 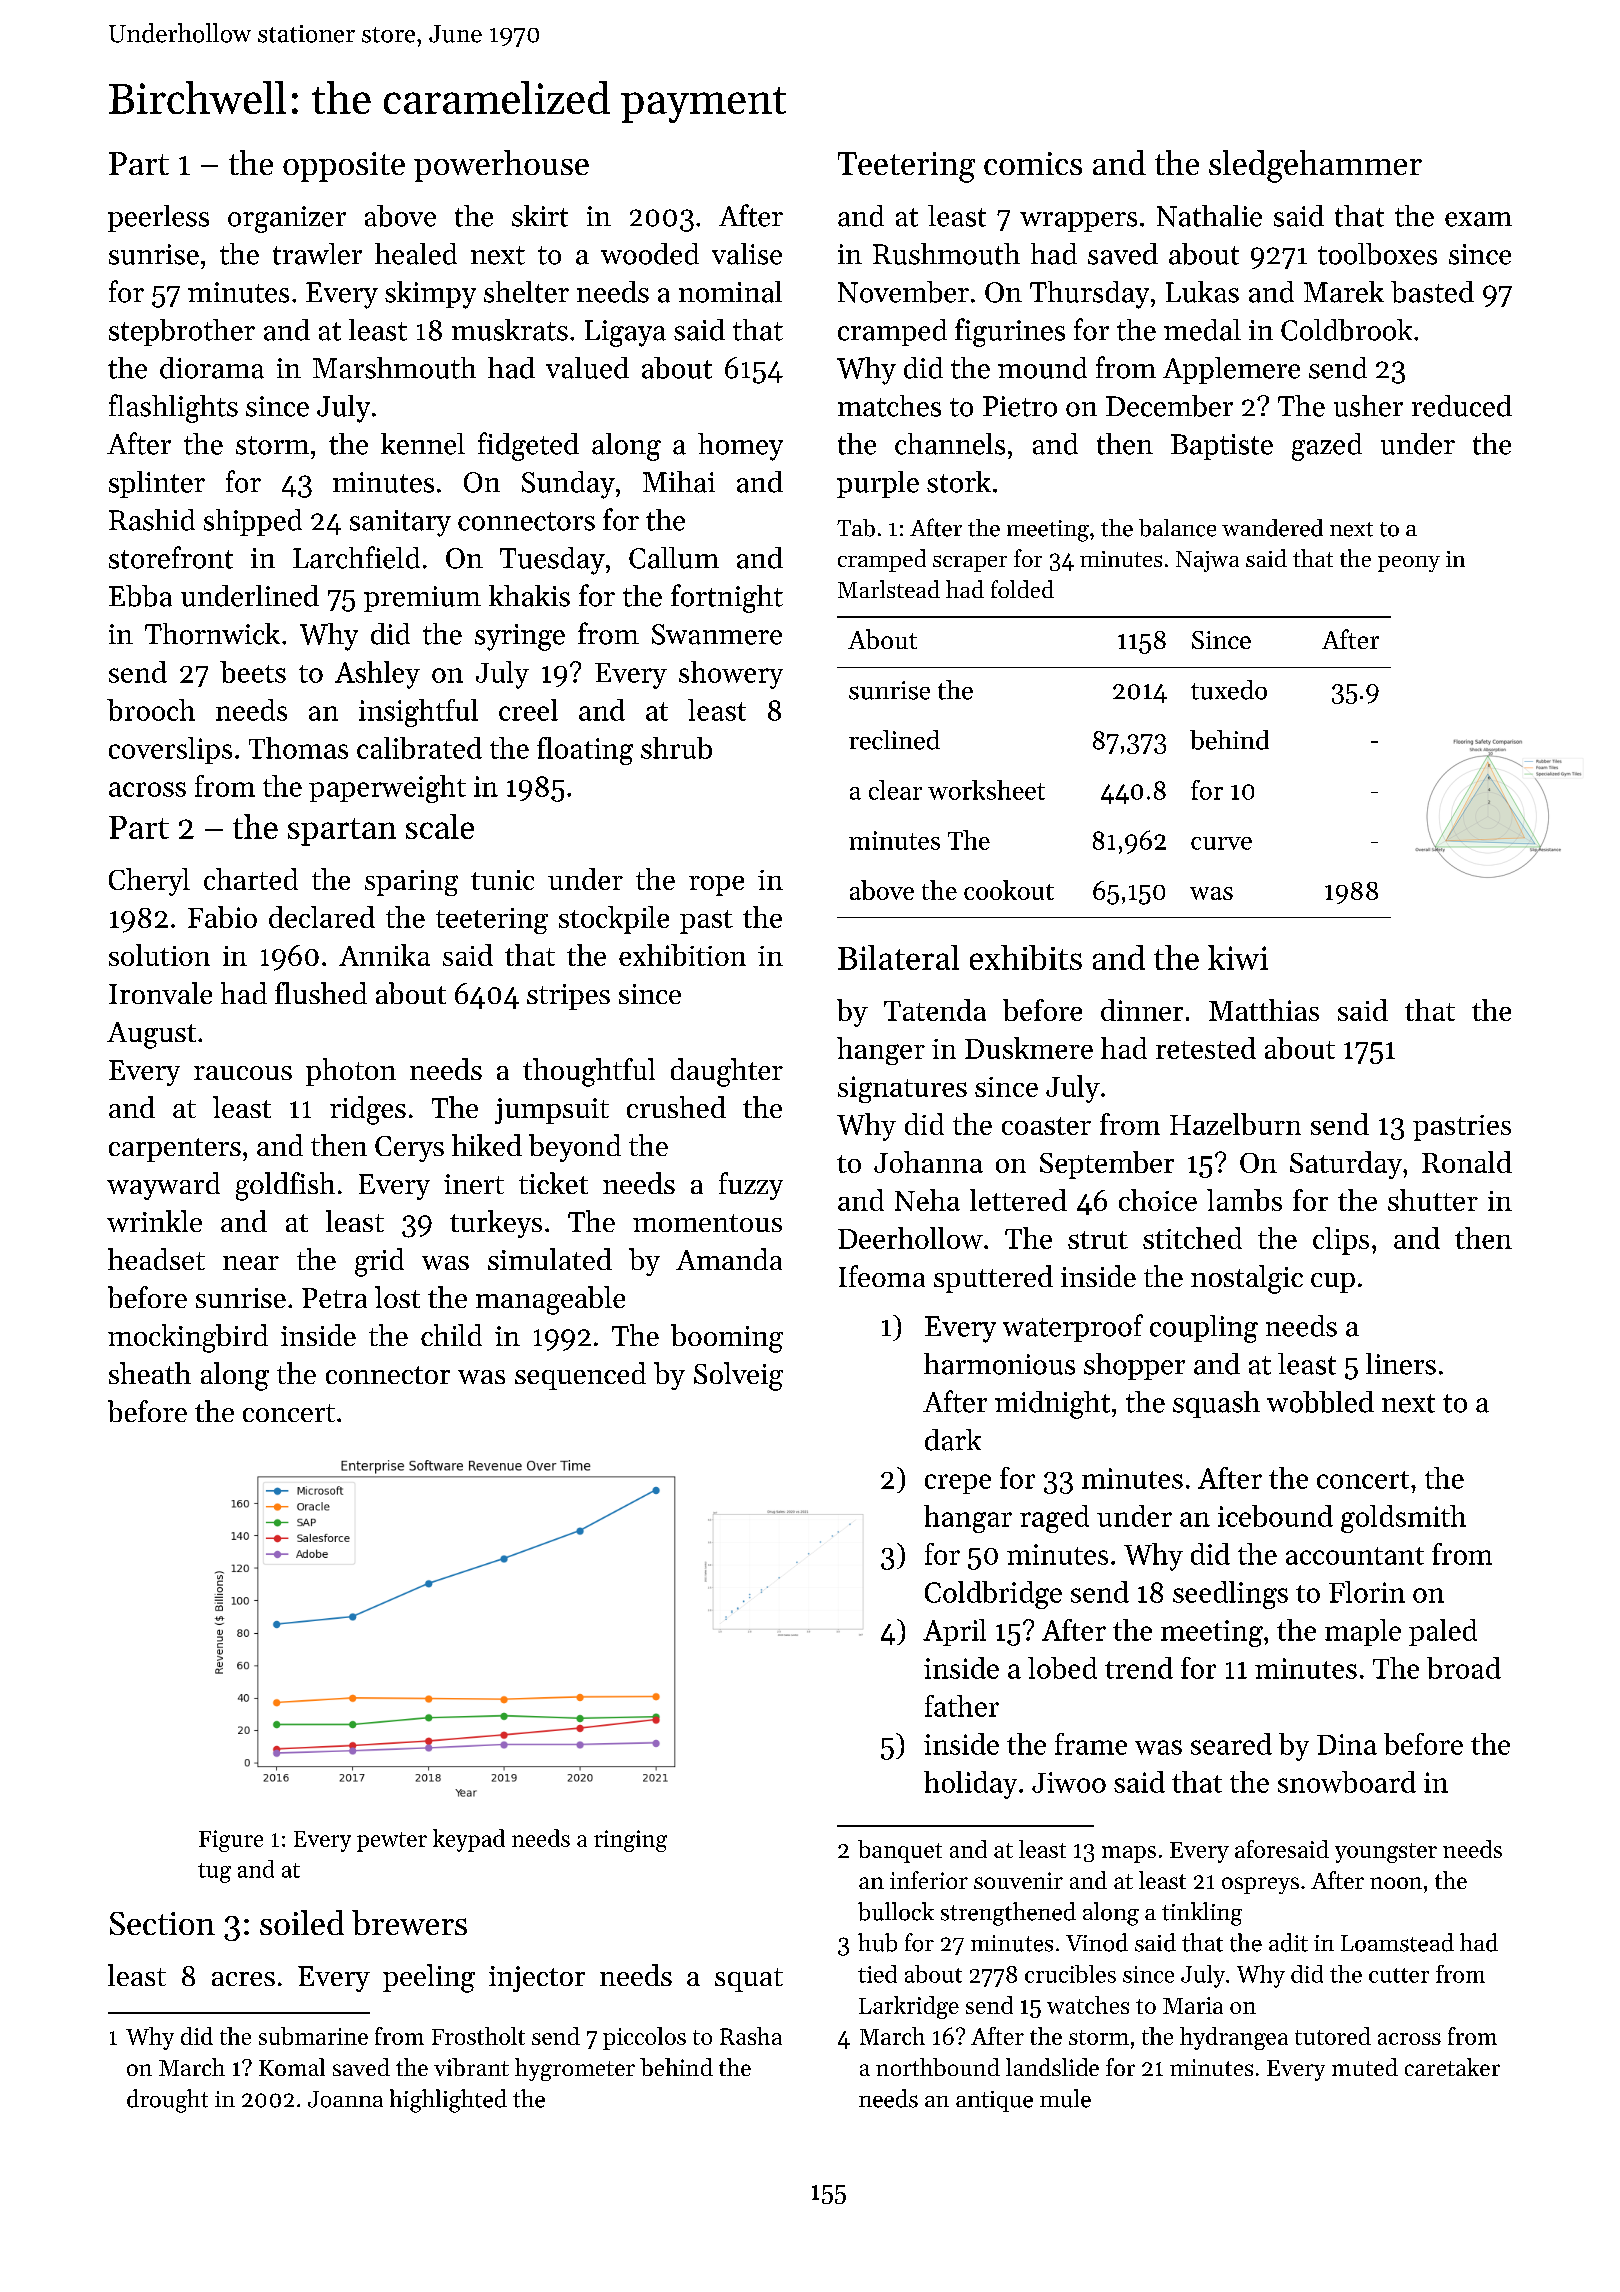 I want to click on Duskmere, so click(x=1029, y=1048).
